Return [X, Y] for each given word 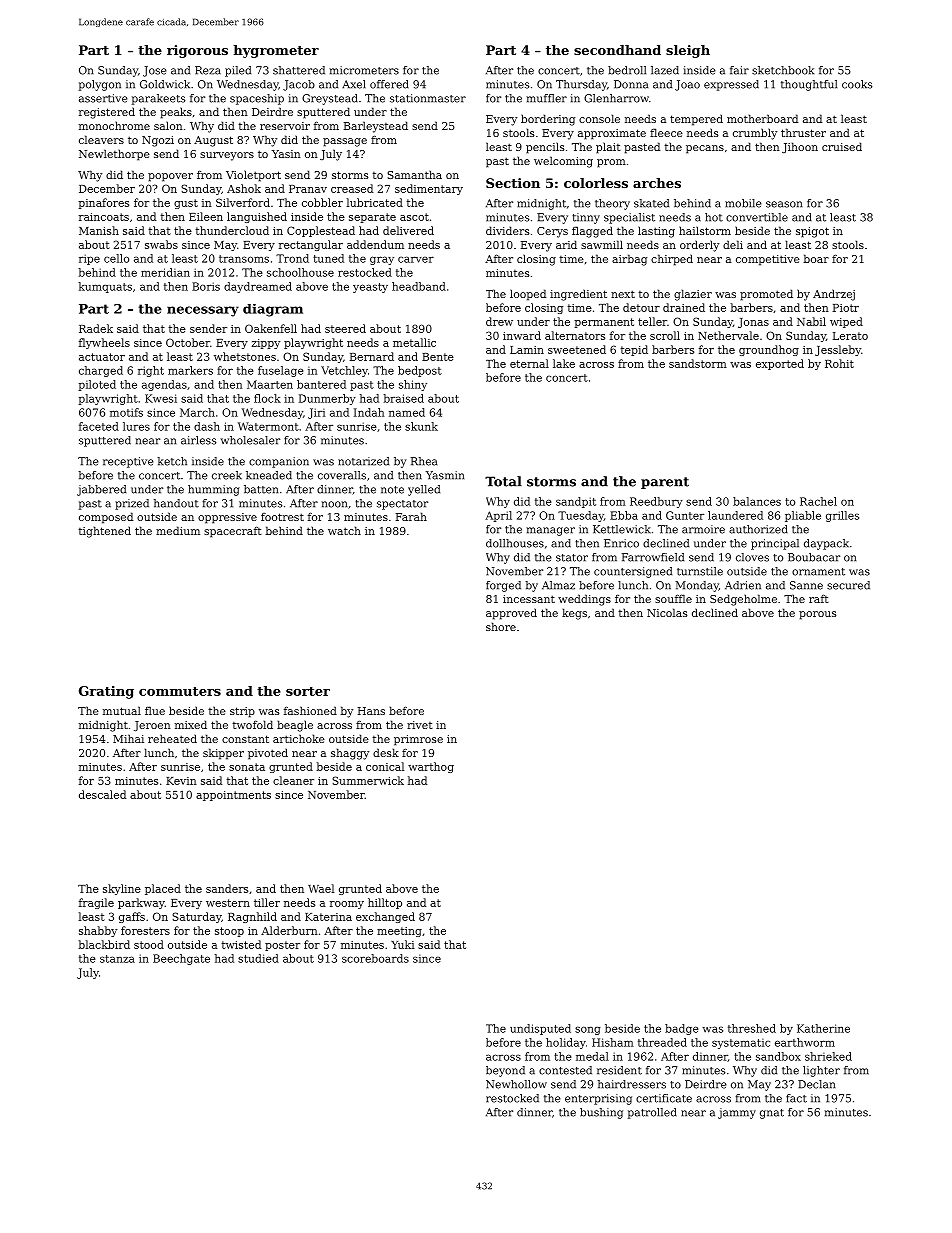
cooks [857, 84]
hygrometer [276, 51]
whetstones [245, 356]
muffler [547, 98]
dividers [507, 230]
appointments [233, 796]
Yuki [403, 944]
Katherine [823, 1028]
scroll [665, 335]
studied [258, 958]
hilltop [385, 903]
